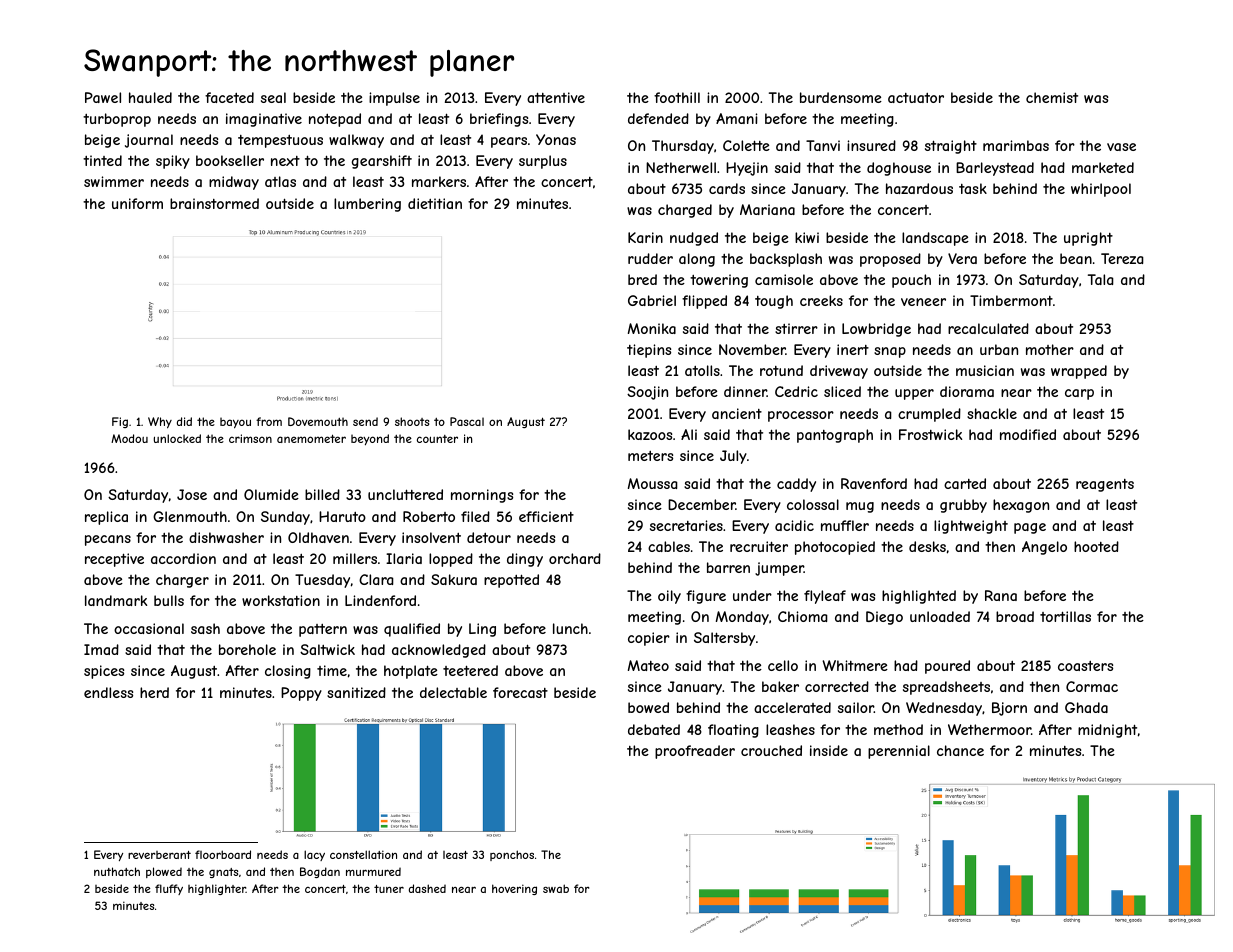 This document has height=952, width=1233. What do you see at coordinates (1050, 349) in the document?
I see `mother` at bounding box center [1050, 349].
